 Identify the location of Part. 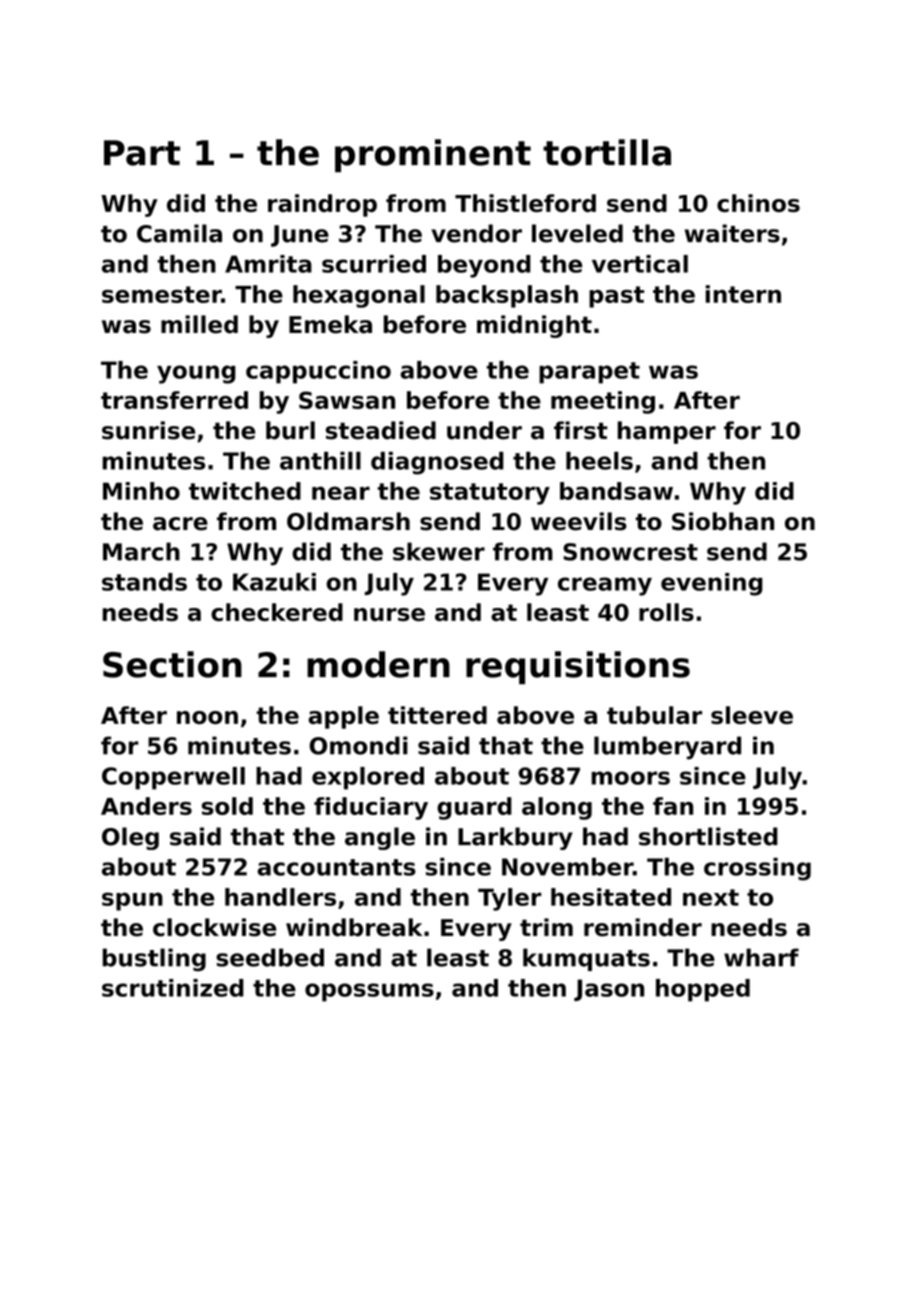
(142, 153).
